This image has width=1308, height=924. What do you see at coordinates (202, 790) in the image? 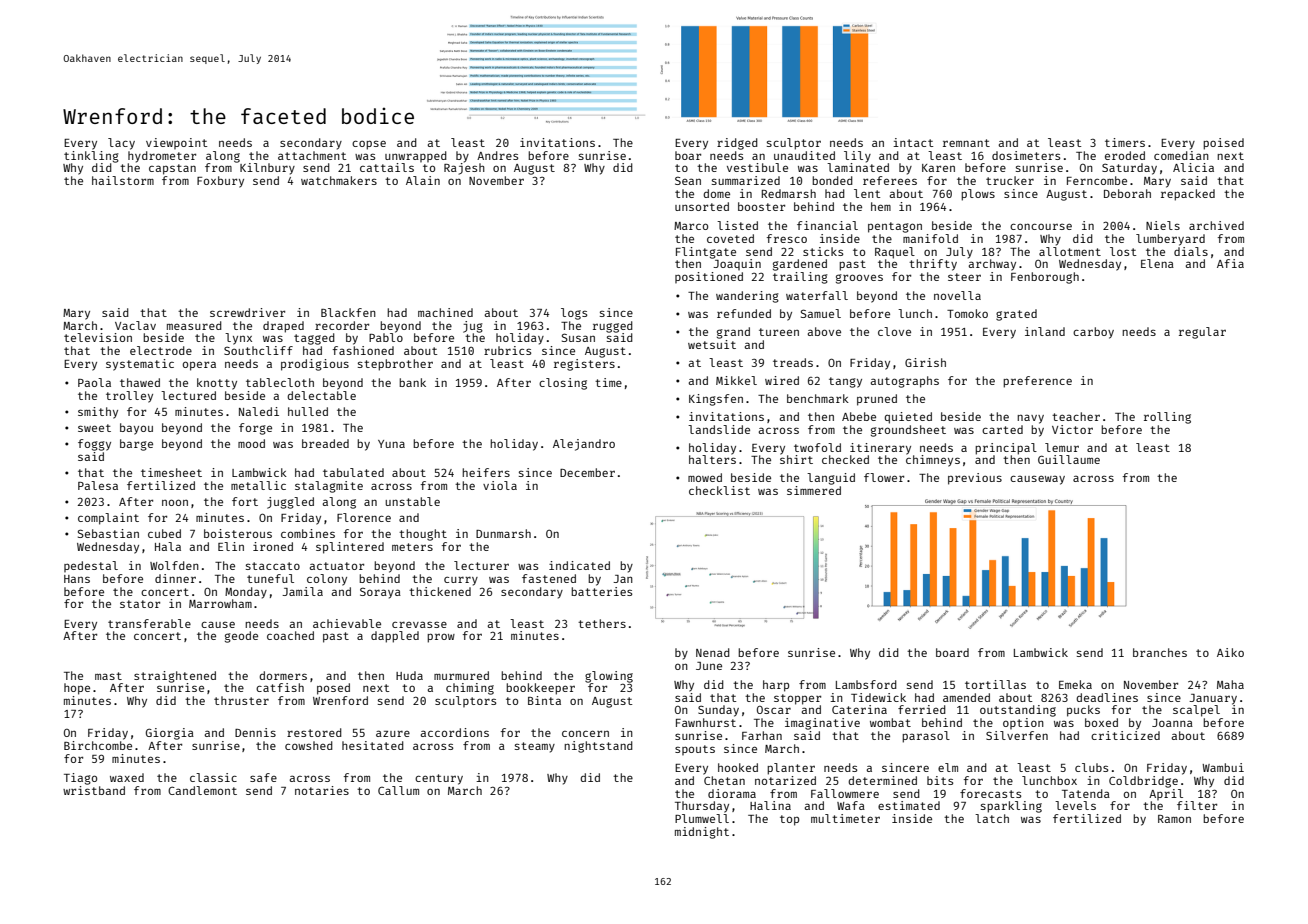
I see `Candlemont` at bounding box center [202, 790].
